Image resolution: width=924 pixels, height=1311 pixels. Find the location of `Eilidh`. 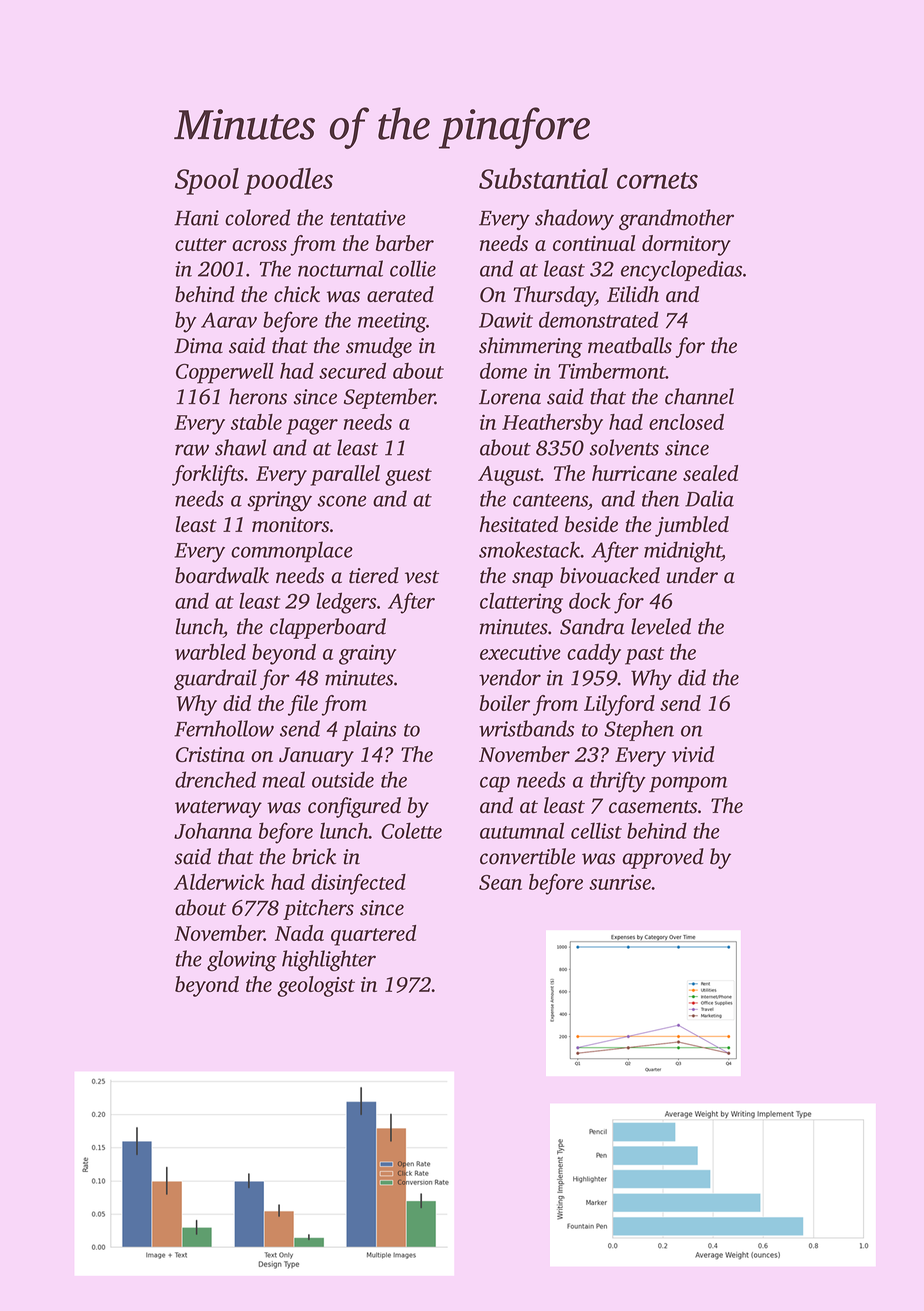

Eilidh is located at coordinates (633, 294).
